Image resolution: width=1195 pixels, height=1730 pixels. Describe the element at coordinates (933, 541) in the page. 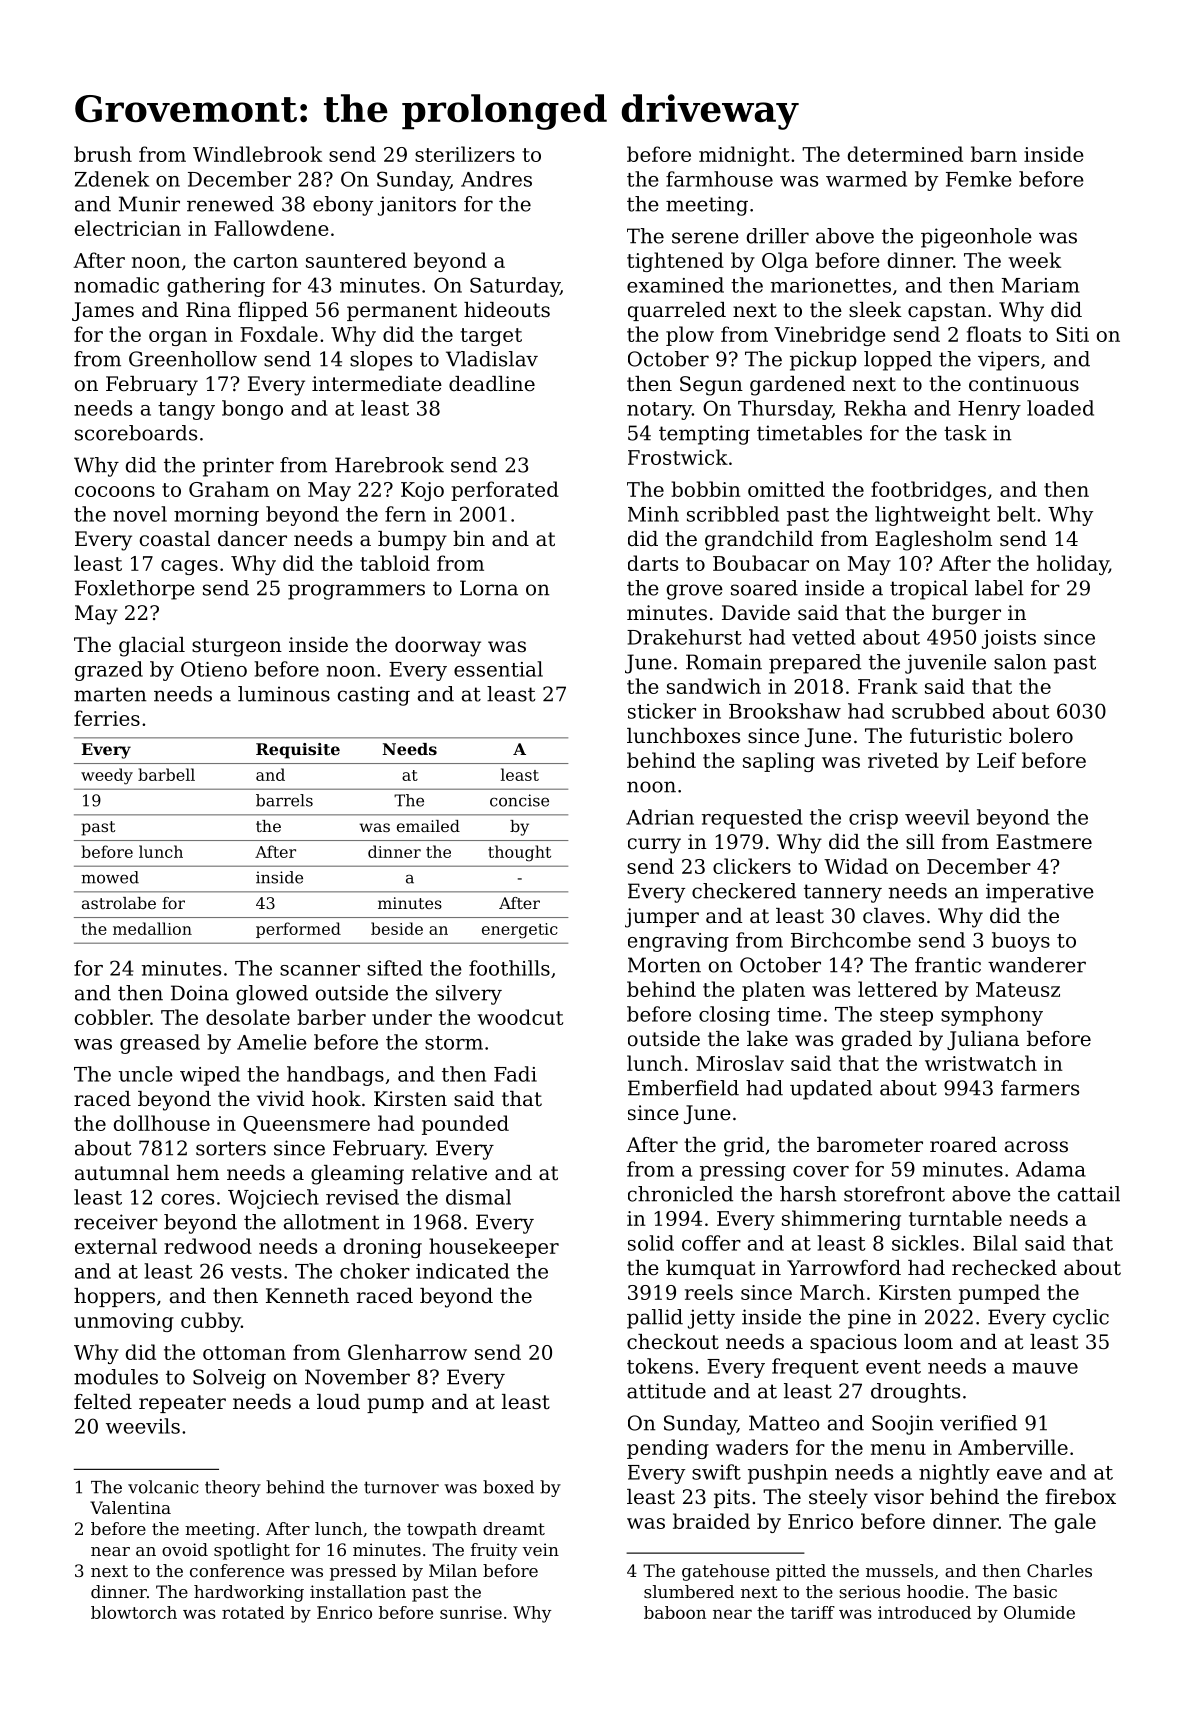

I see `Eaglesholm` at that location.
